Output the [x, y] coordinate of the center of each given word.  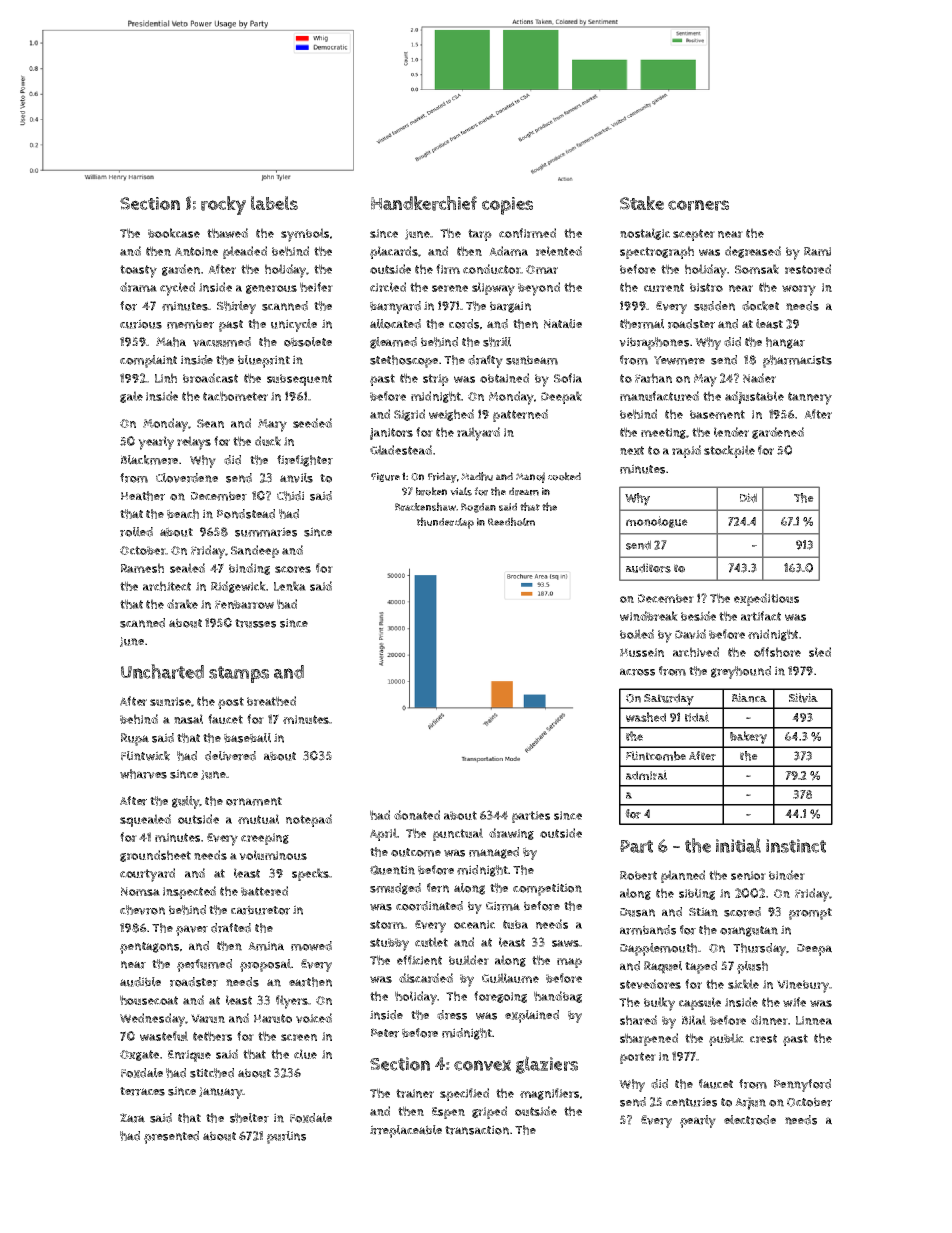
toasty [138, 271]
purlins [286, 1137]
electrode [750, 1120]
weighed [451, 415]
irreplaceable [406, 1131]
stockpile [729, 451]
